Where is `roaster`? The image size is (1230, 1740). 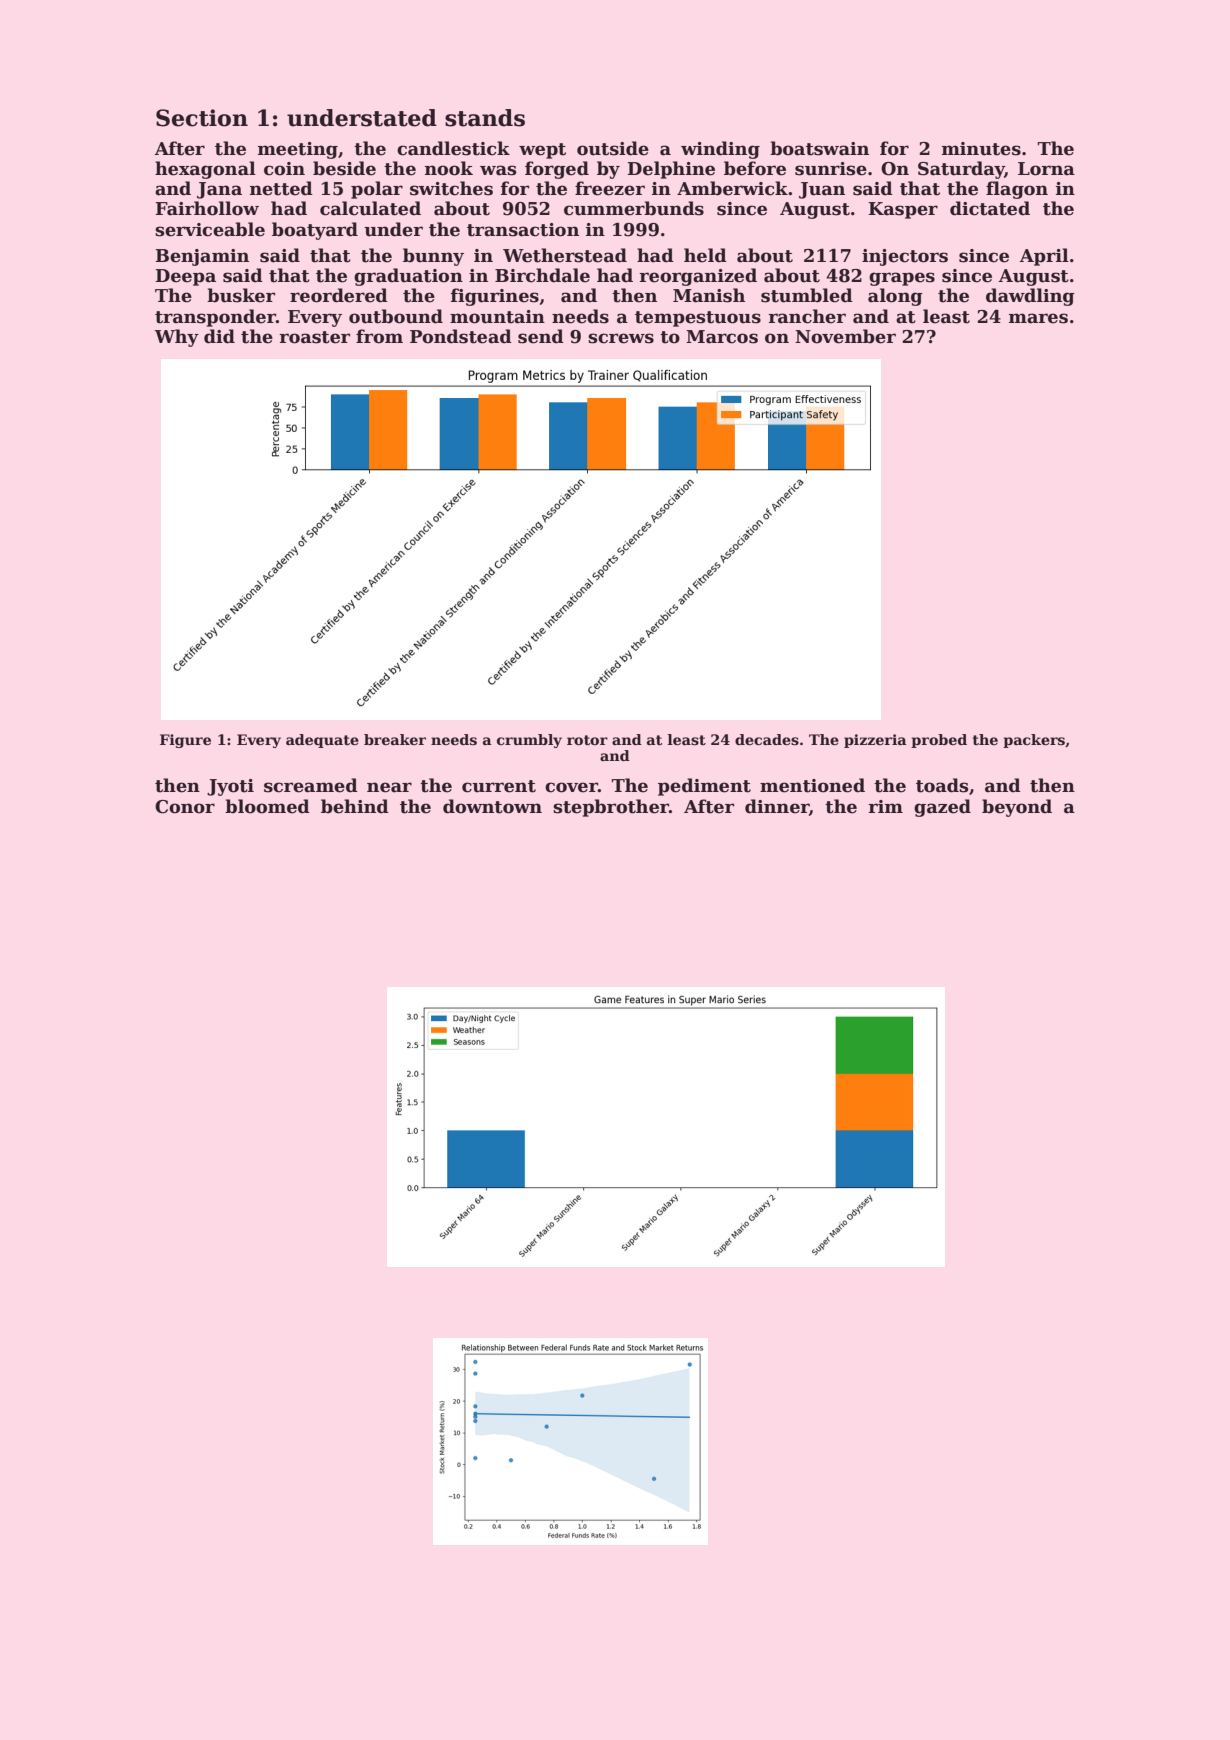 roaster is located at coordinates (314, 337).
